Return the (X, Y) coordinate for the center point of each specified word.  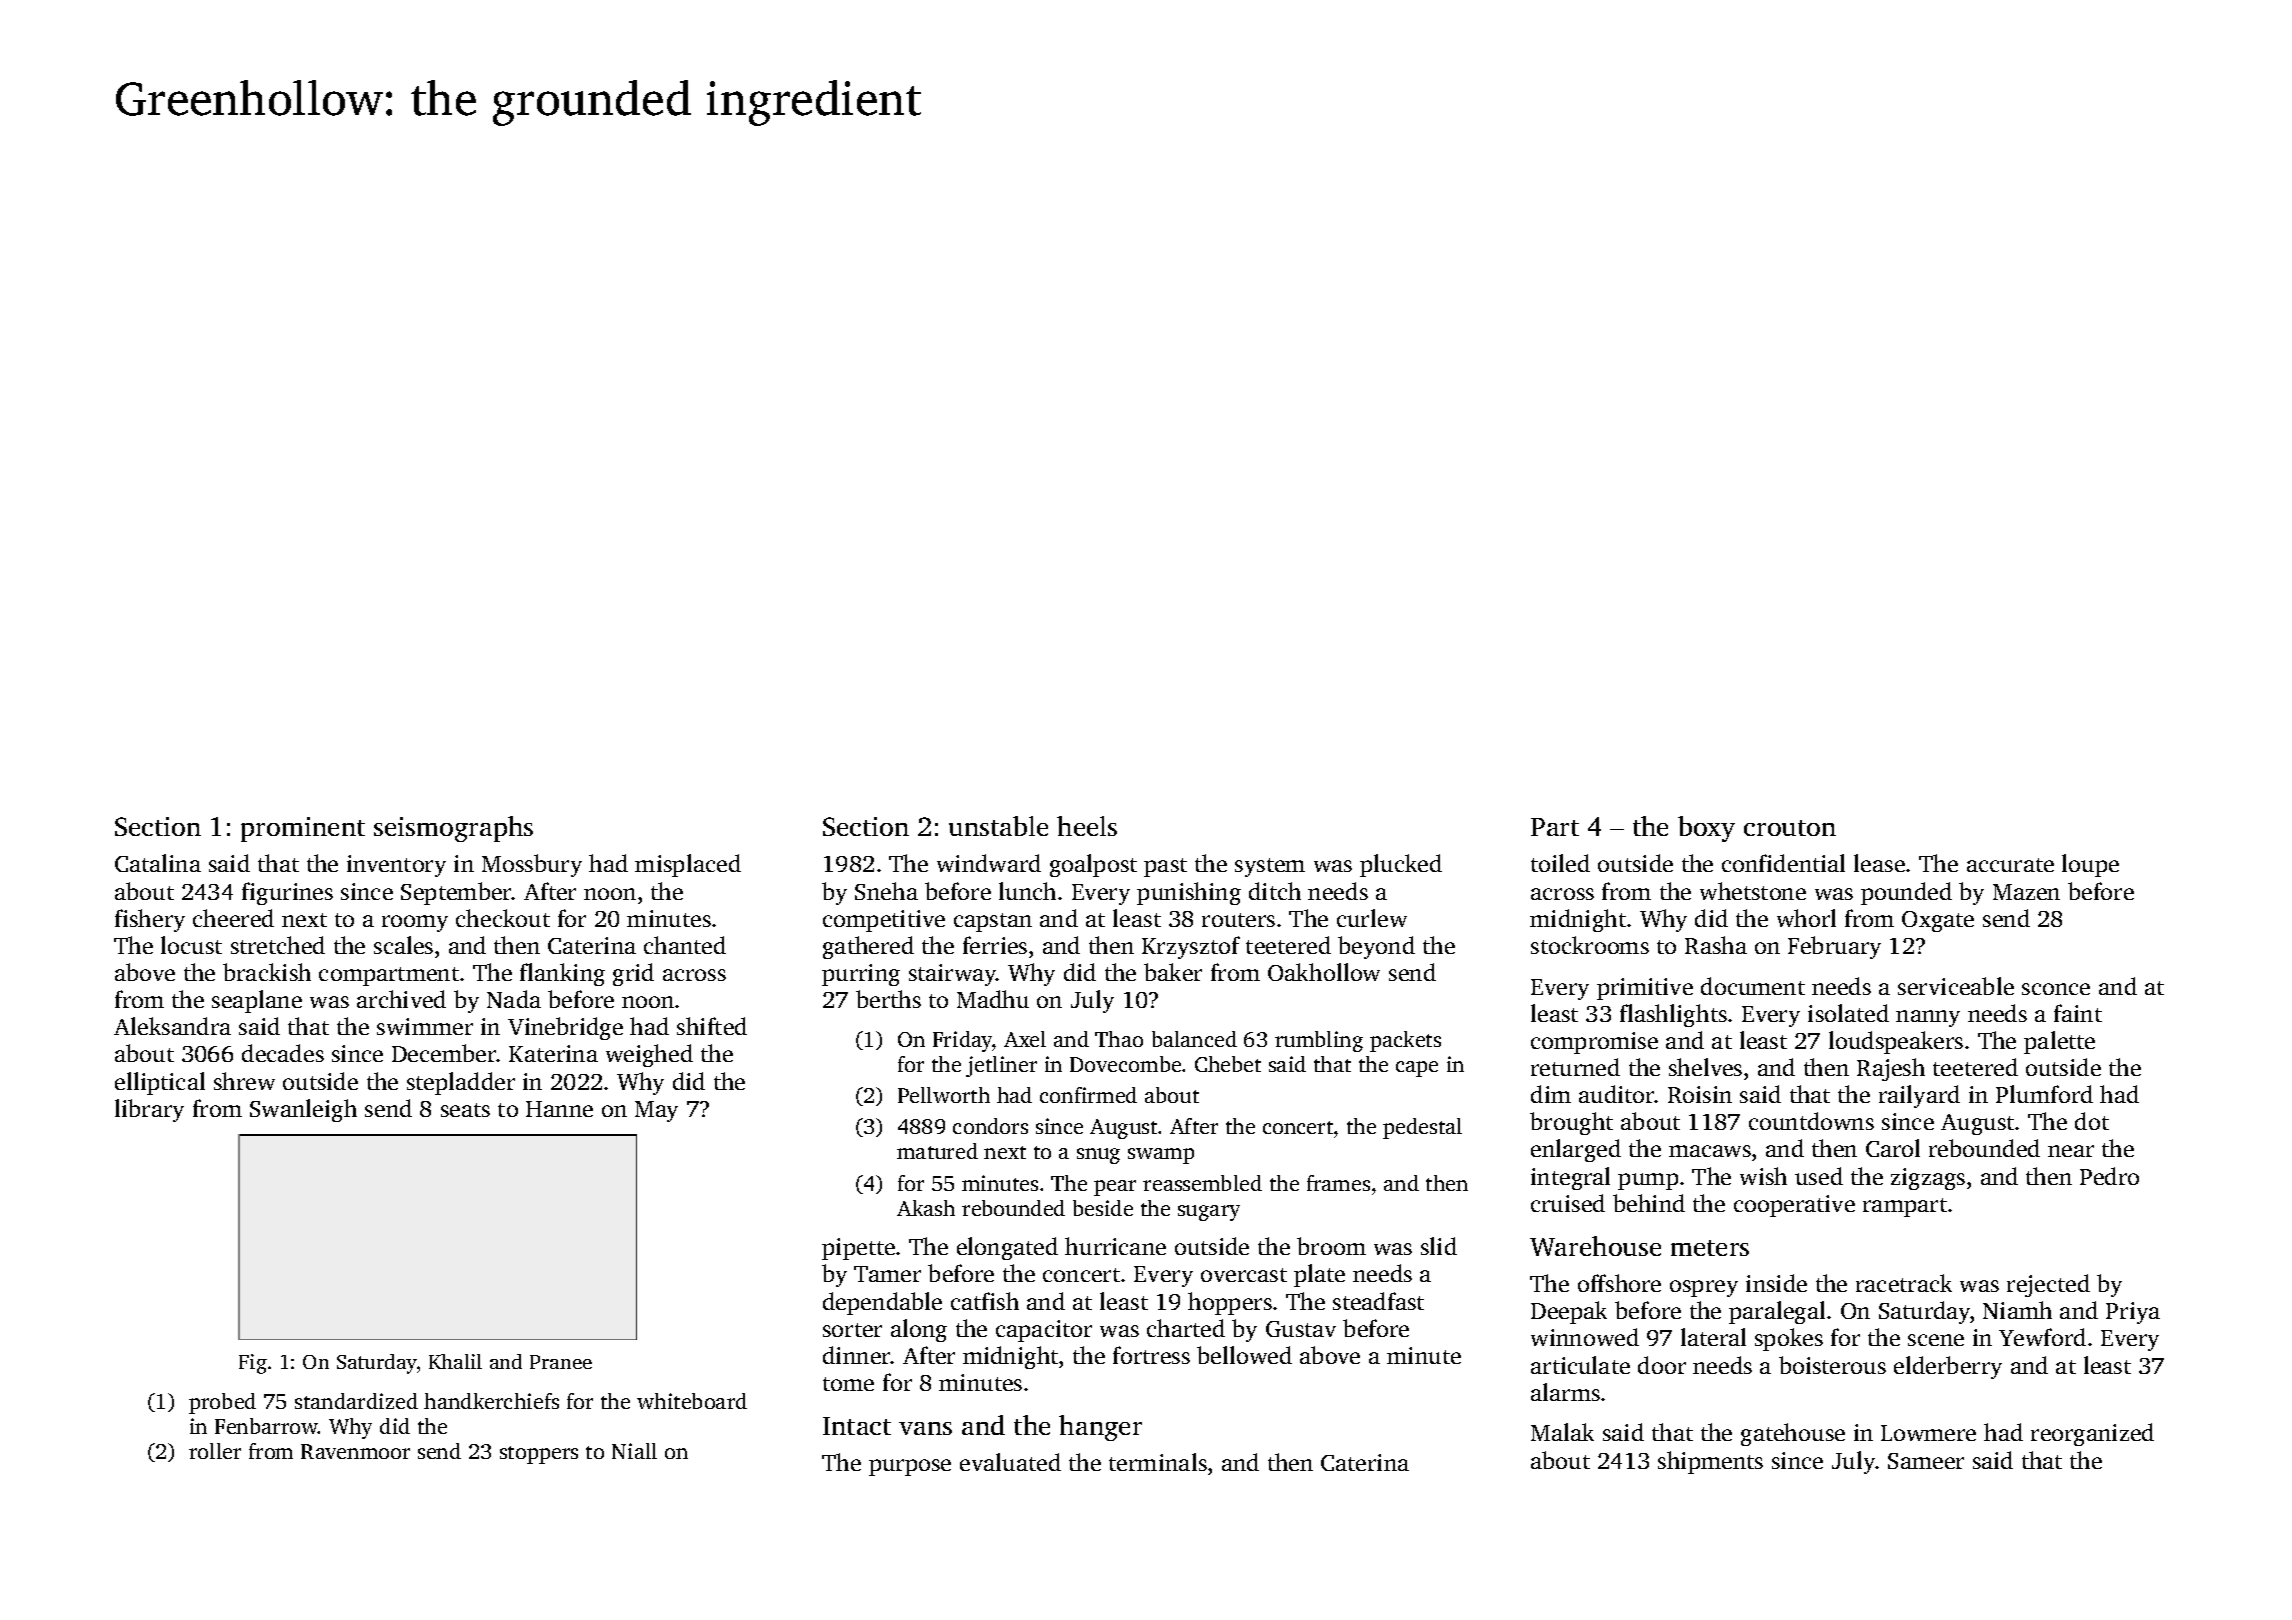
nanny (1928, 1018)
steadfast (1378, 1301)
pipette (858, 1249)
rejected (2048, 1285)
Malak (1562, 1432)
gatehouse (1793, 1434)
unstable (998, 826)
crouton (1790, 828)
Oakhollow (1324, 972)
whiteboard (692, 1401)
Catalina (158, 863)
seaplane (257, 1001)
